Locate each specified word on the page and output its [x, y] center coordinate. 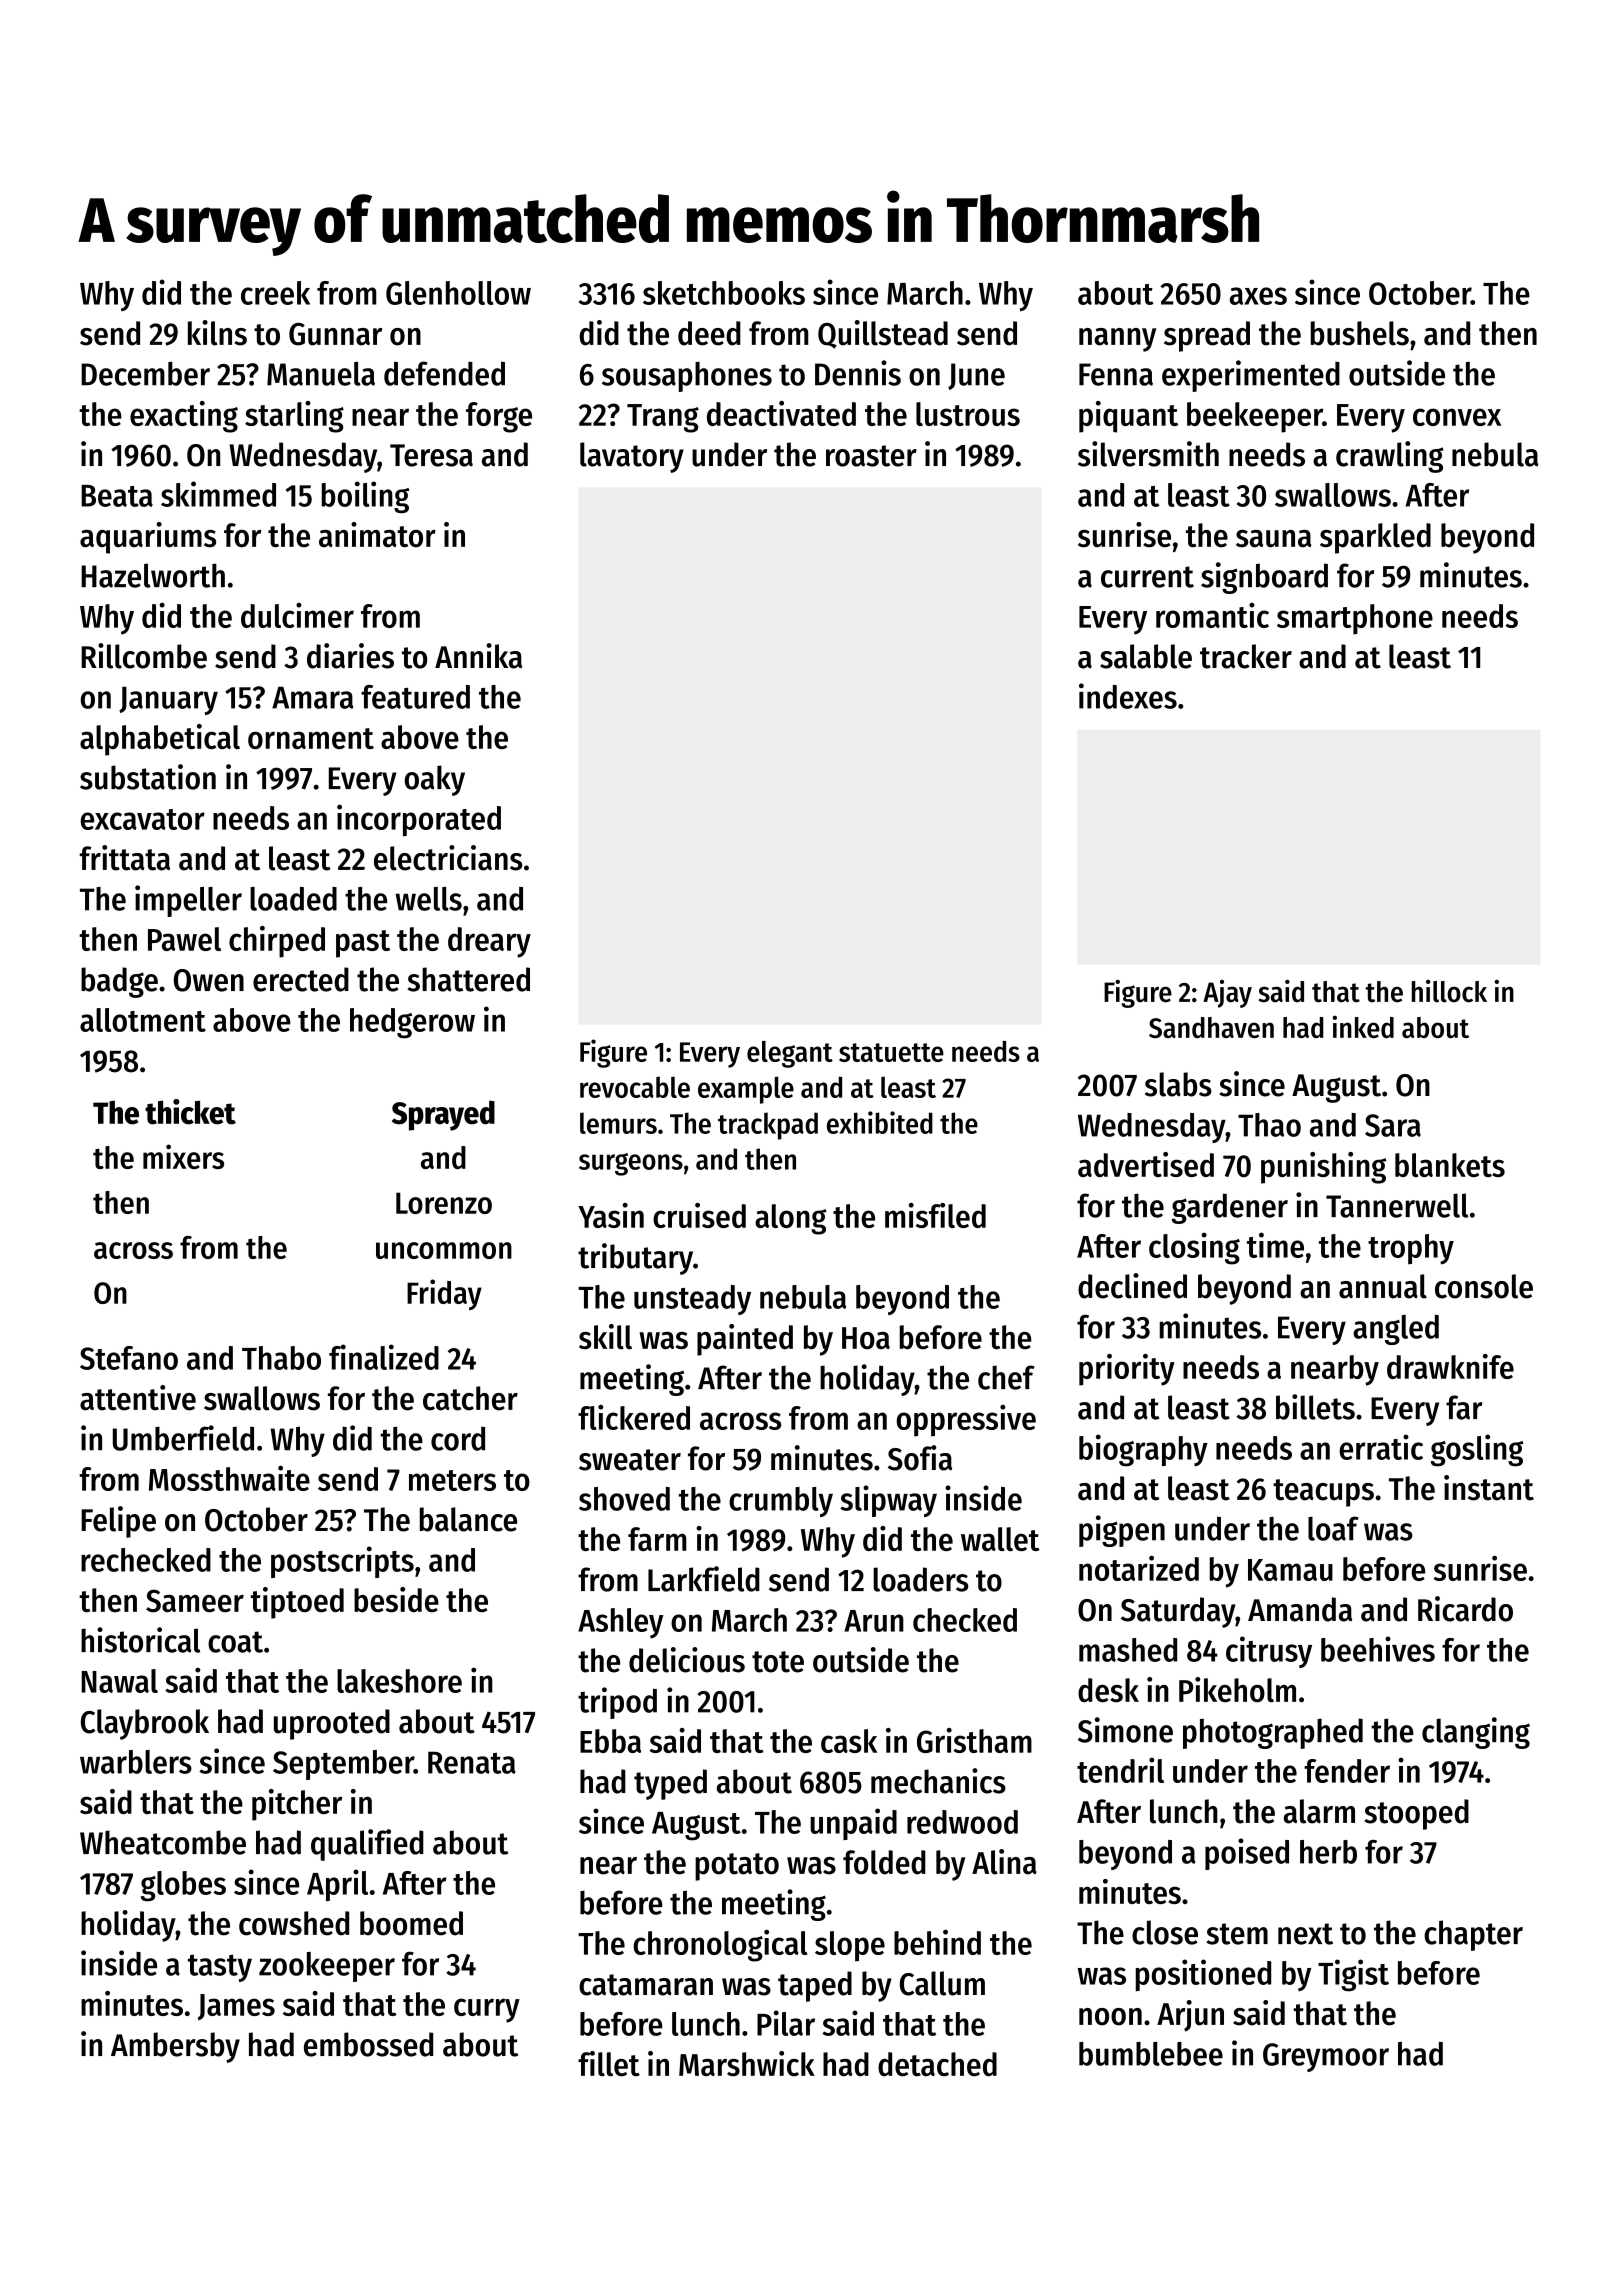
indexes [1128, 696]
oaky [435, 780]
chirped [277, 942]
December [145, 373]
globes [183, 1886]
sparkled [1375, 538]
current [1147, 577]
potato [737, 1867]
